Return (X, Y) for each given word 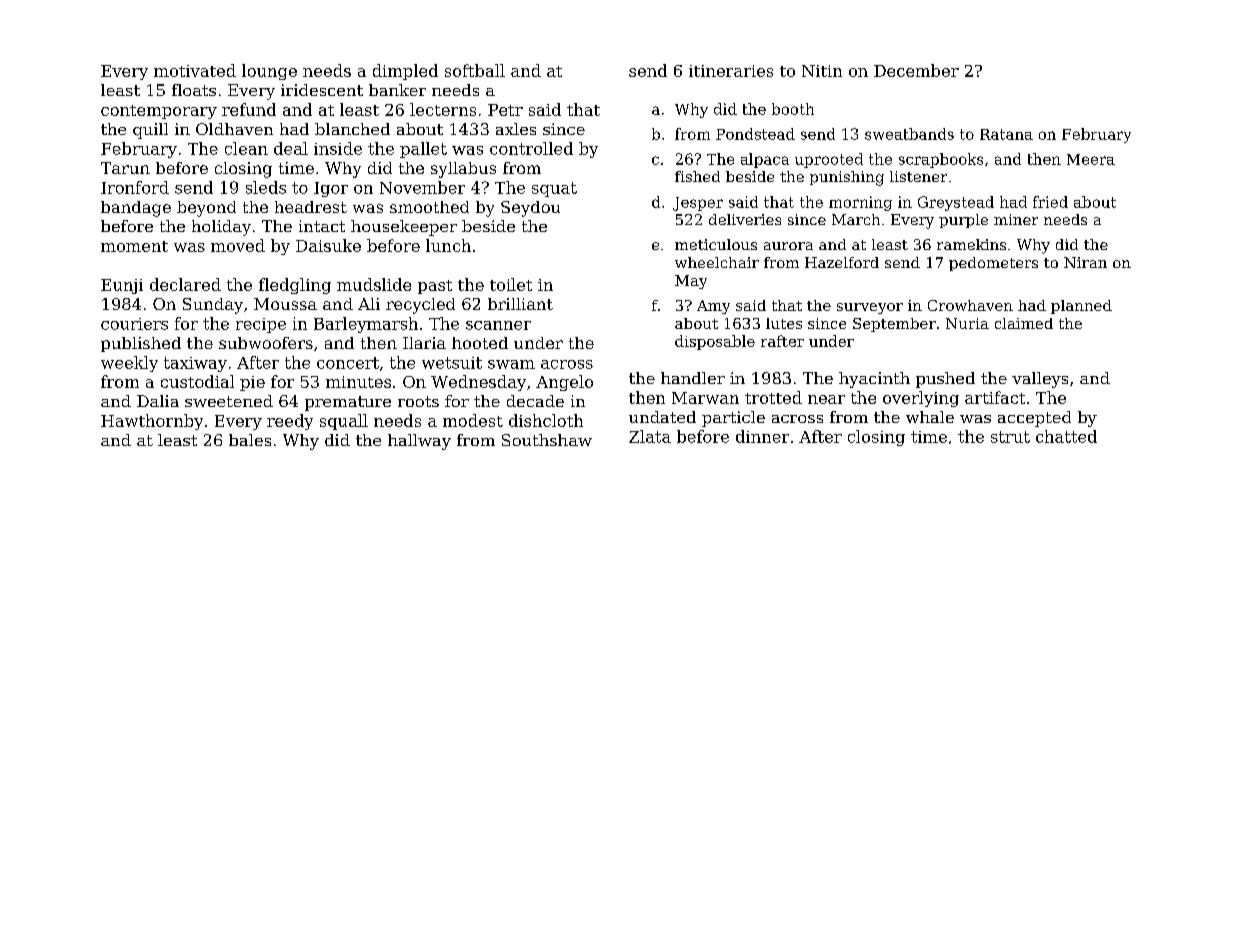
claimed (1024, 323)
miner (1016, 219)
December (916, 70)
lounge (269, 72)
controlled (531, 148)
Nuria (967, 323)
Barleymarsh (366, 325)
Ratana (1006, 134)
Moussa (285, 304)
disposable (715, 342)
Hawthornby (152, 422)
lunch (448, 245)
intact (322, 226)
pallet (423, 150)
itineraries (731, 71)
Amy (713, 307)
